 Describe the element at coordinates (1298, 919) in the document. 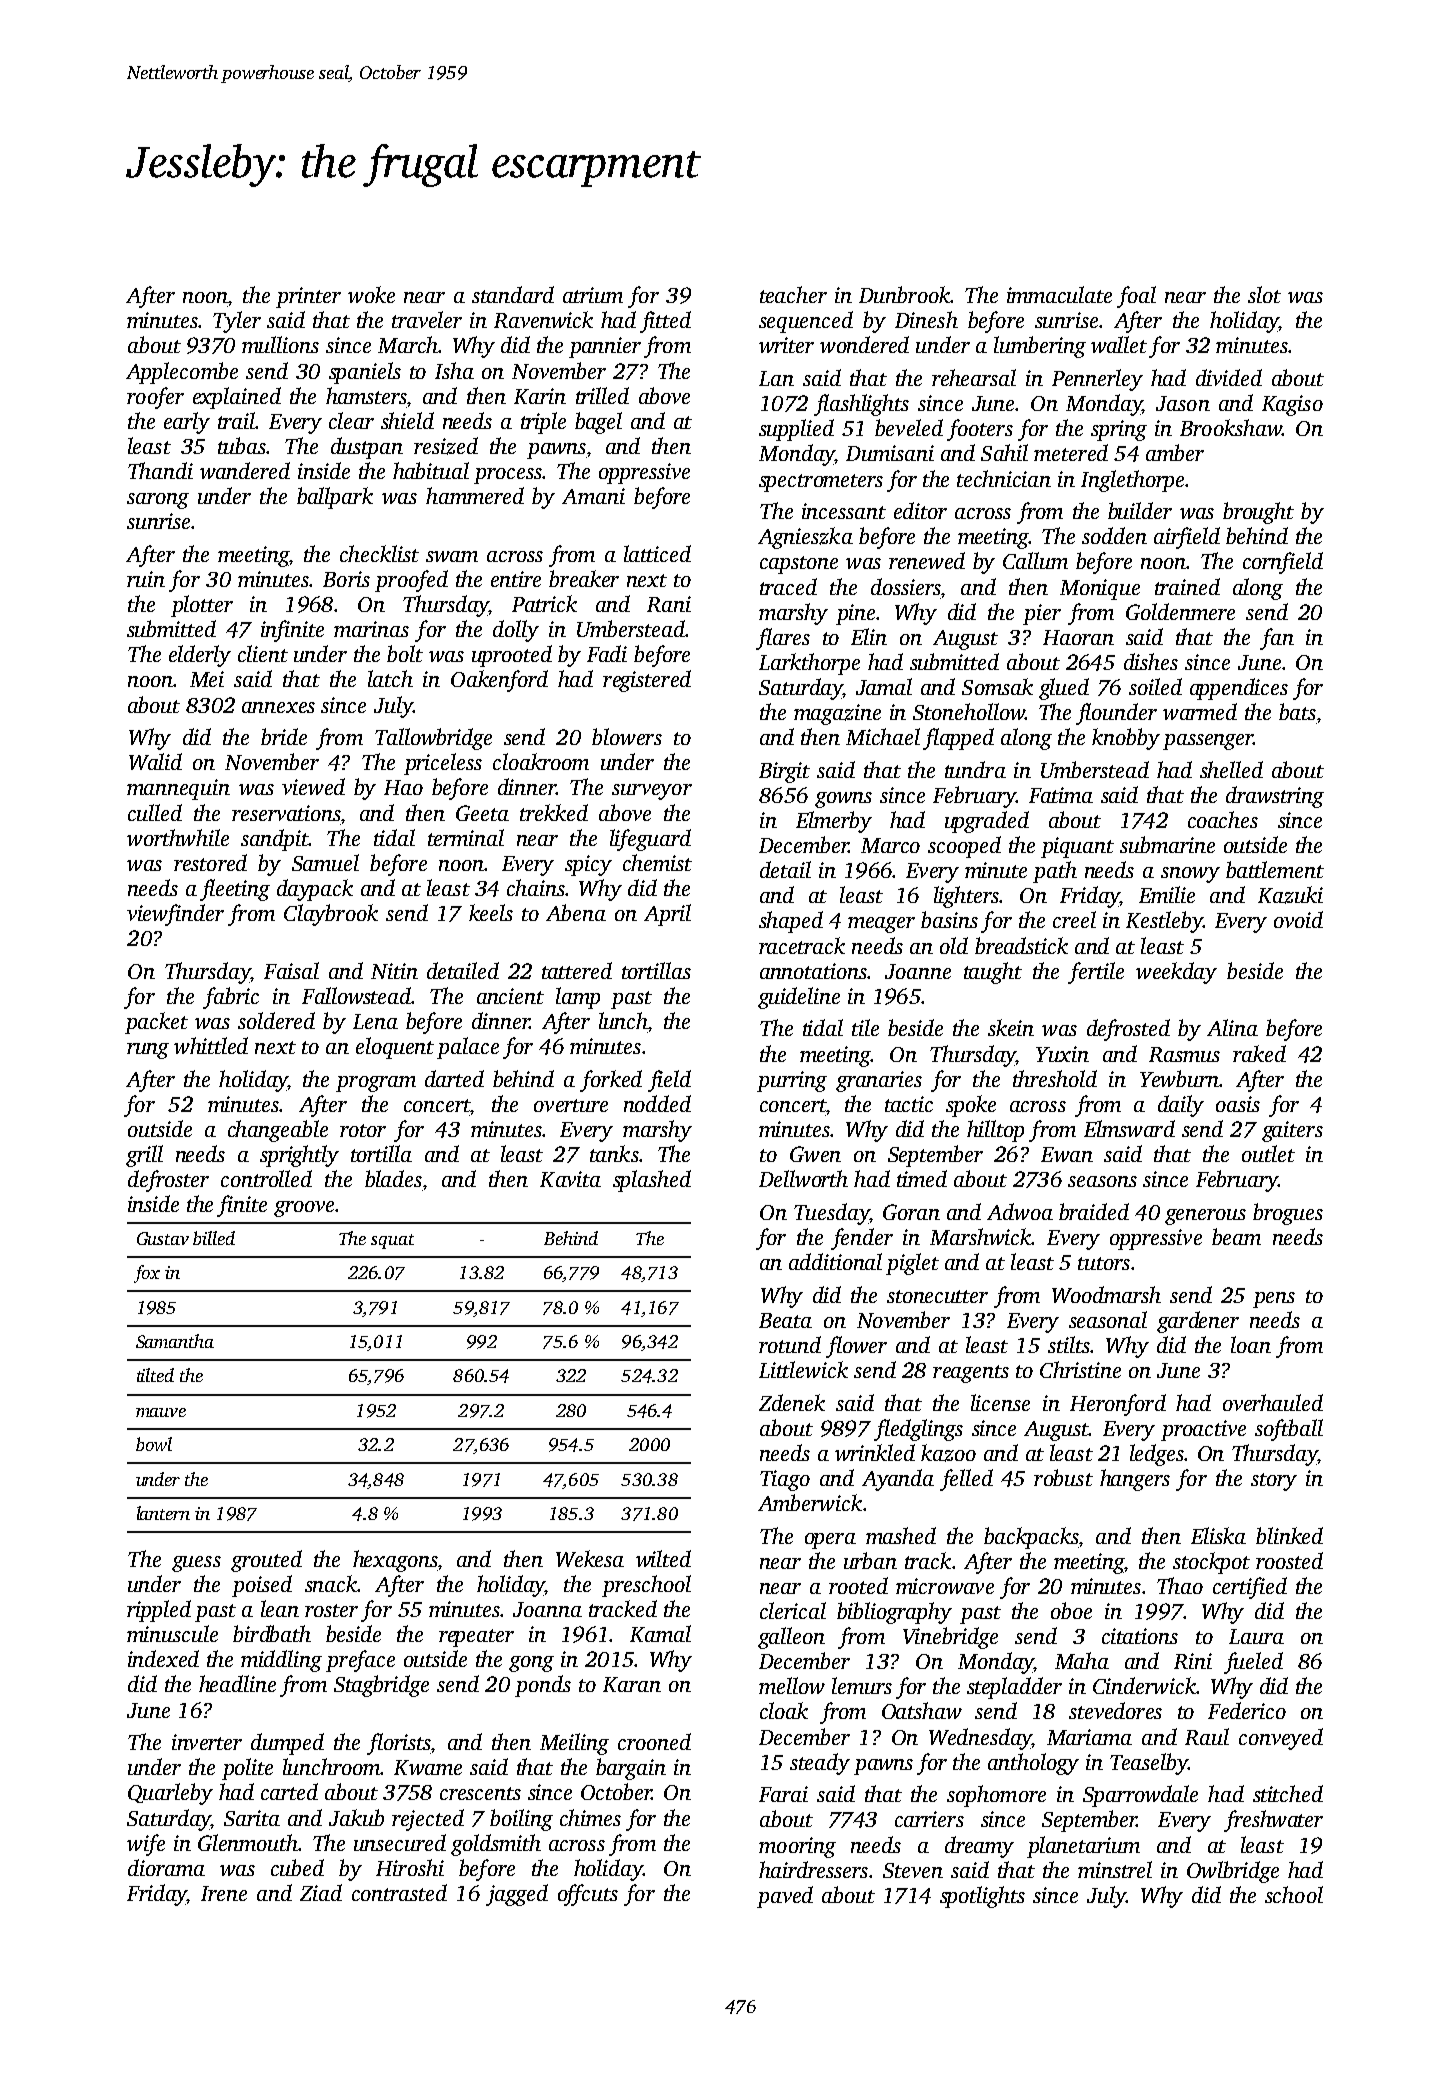

I see `ovoid` at that location.
